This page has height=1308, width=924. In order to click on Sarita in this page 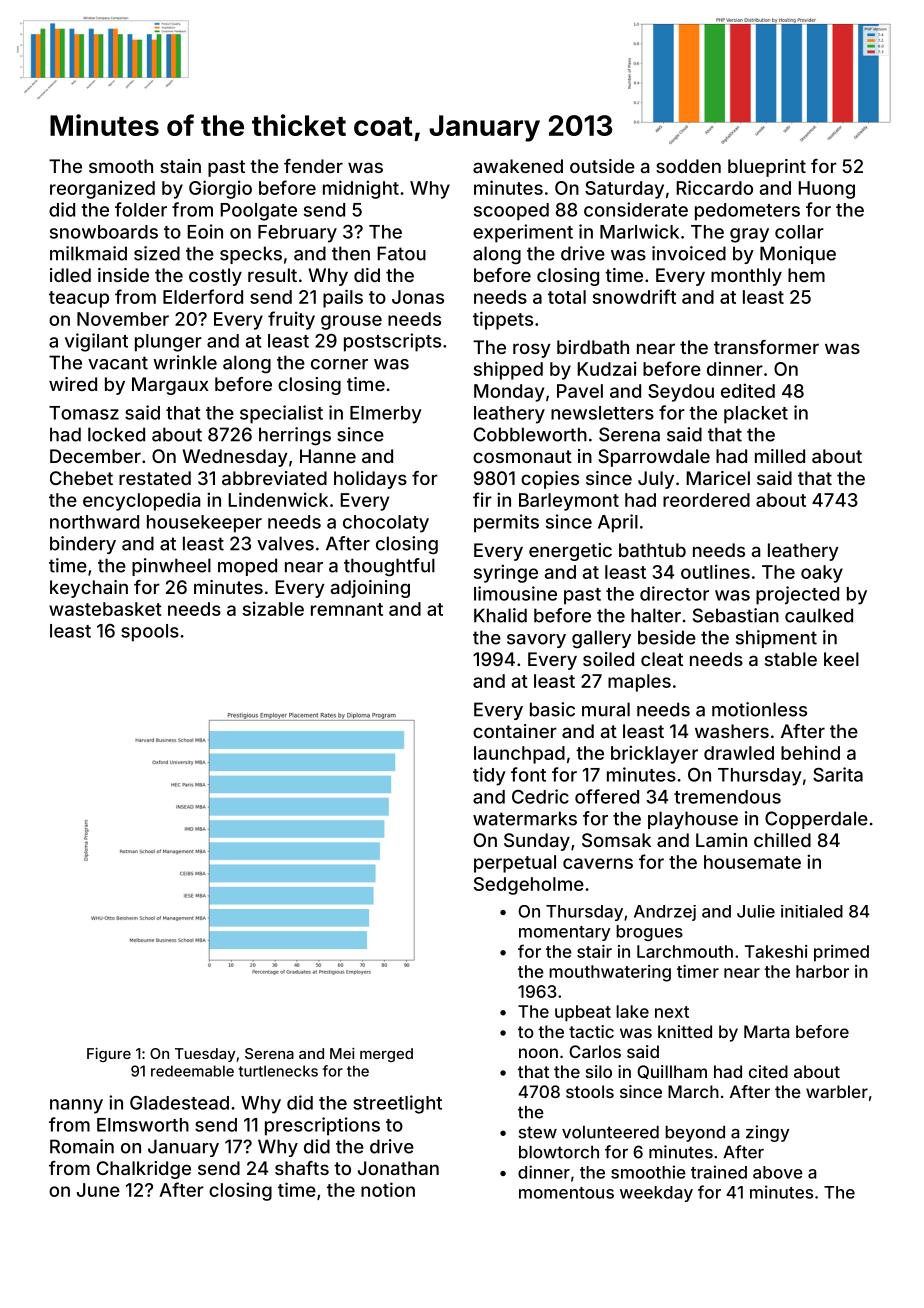, I will do `click(838, 774)`.
